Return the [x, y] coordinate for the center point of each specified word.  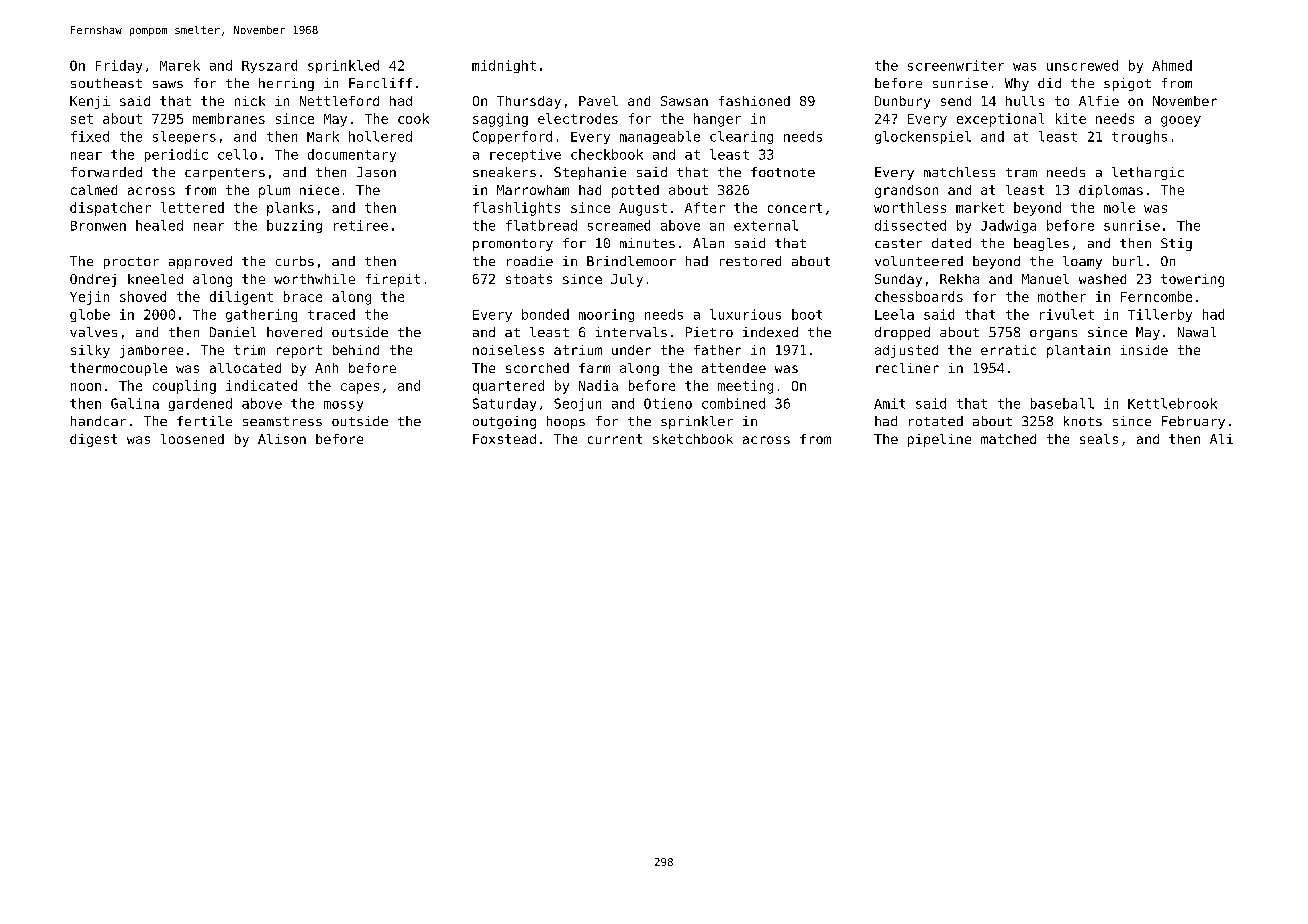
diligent [241, 298]
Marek [180, 65]
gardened [200, 404]
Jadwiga [1008, 226]
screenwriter [956, 65]
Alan [708, 243]
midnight [504, 66]
